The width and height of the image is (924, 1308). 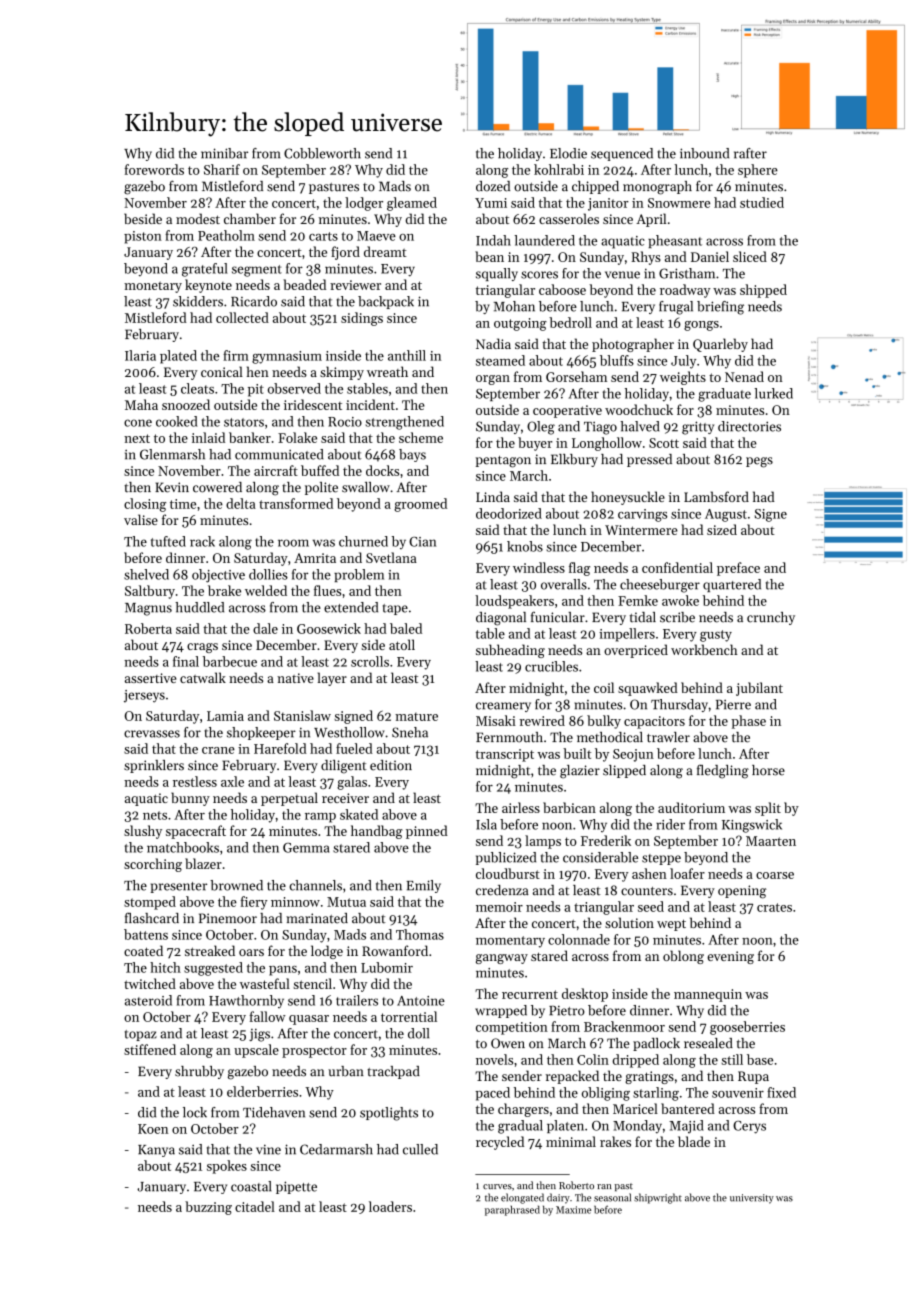 What do you see at coordinates (562, 289) in the image?
I see `caboose` at bounding box center [562, 289].
